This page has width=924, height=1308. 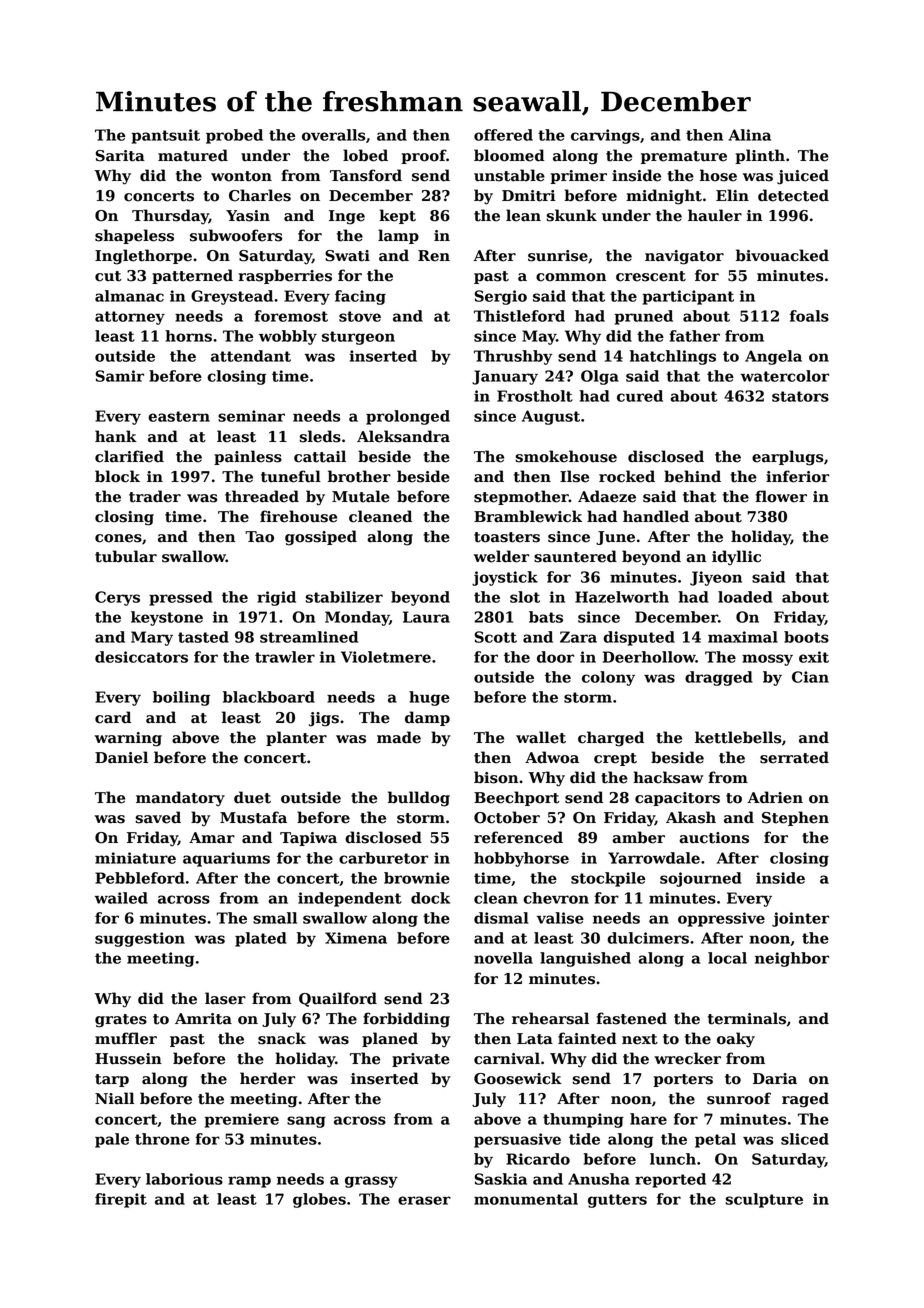 What do you see at coordinates (134, 236) in the page?
I see `shapeless` at bounding box center [134, 236].
